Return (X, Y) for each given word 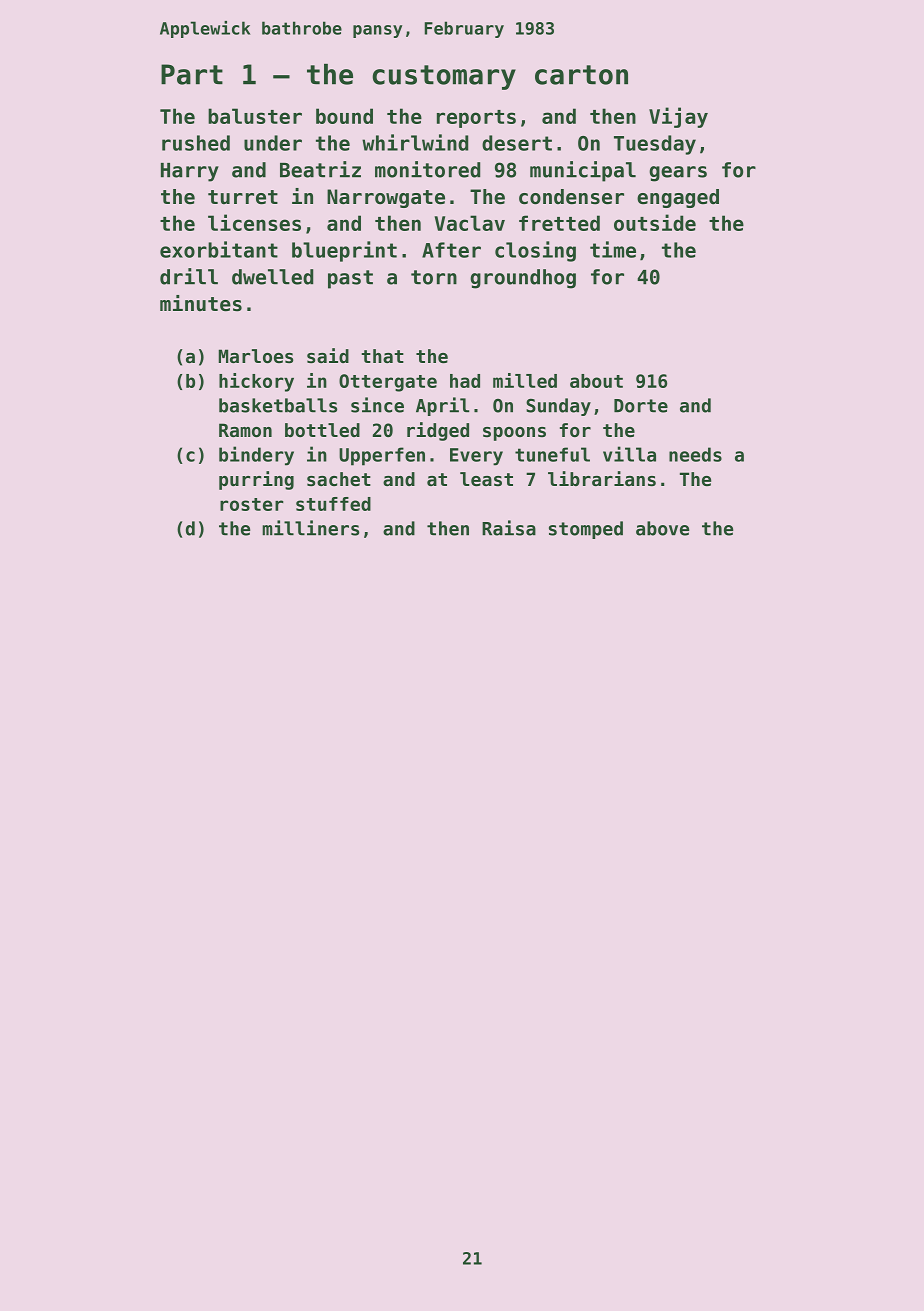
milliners (310, 528)
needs (695, 454)
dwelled (272, 277)
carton (581, 75)
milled (525, 380)
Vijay (678, 117)
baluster (255, 116)
